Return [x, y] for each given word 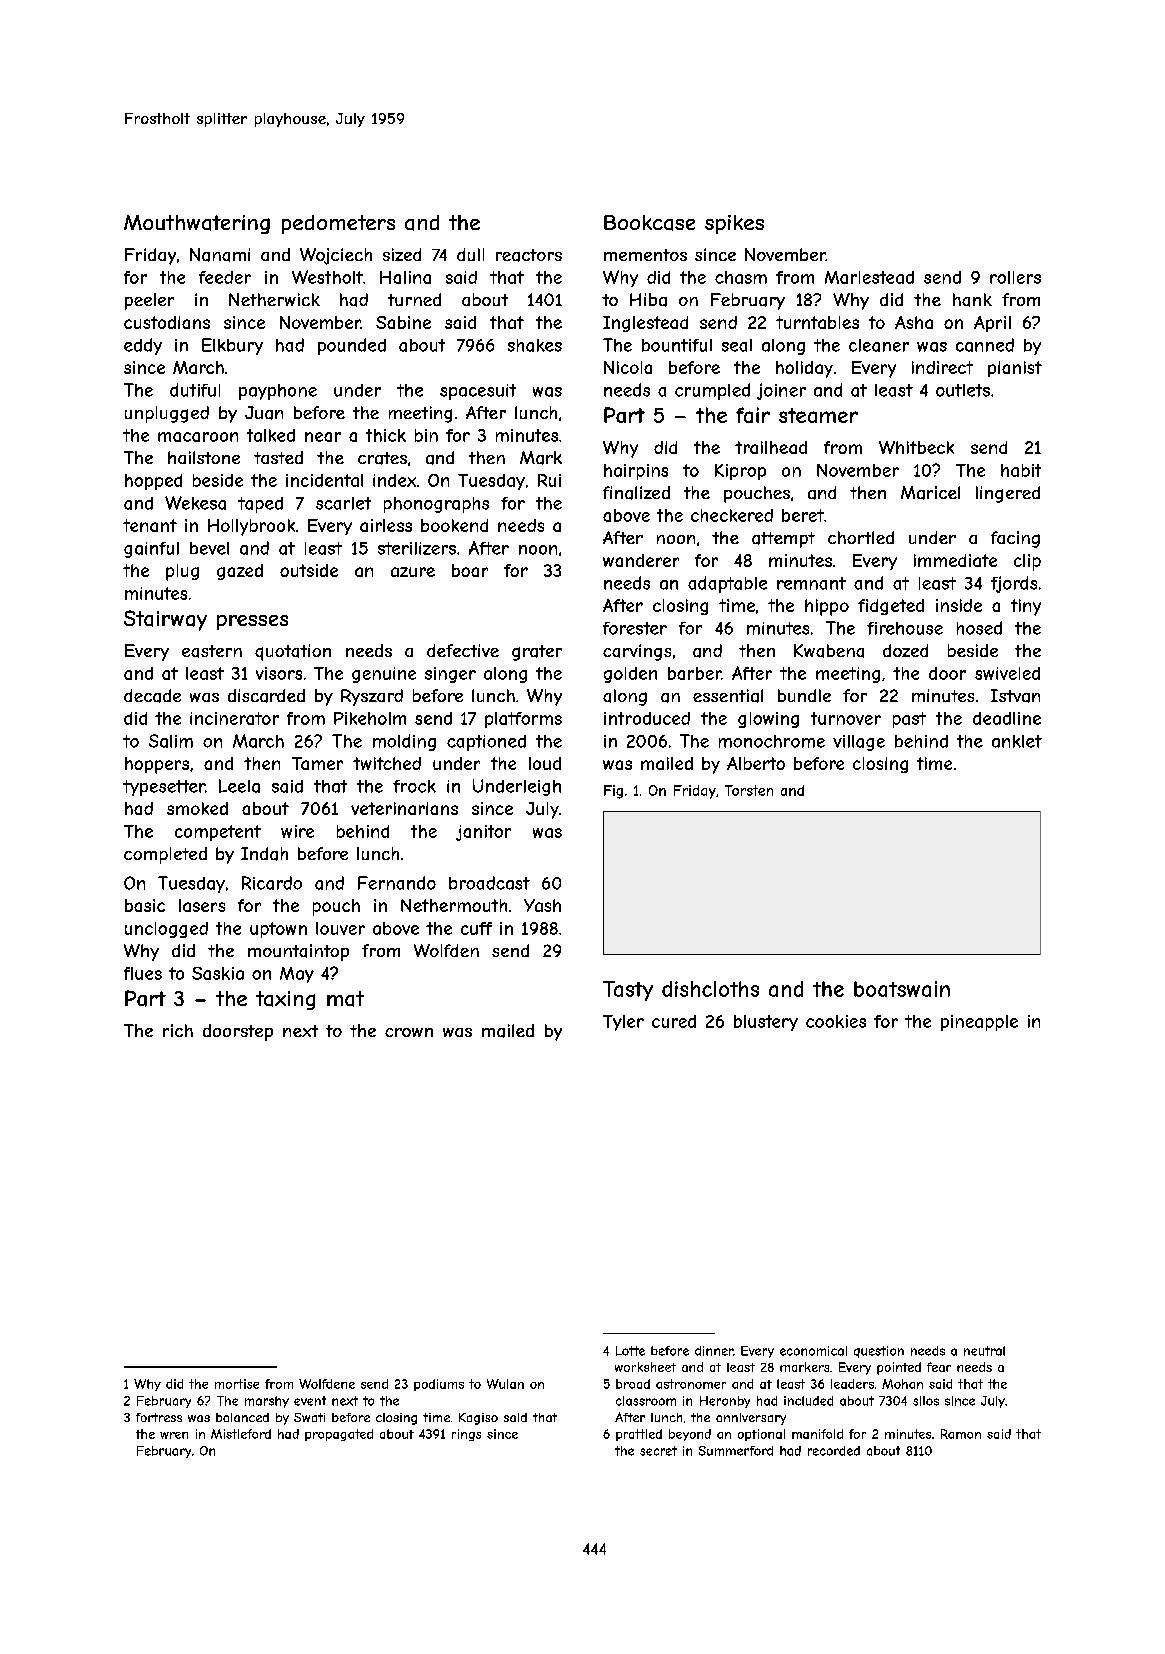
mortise [237, 1384]
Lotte [630, 1351]
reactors [529, 255]
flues [143, 973]
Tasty [628, 991]
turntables [817, 322]
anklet [1017, 741]
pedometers [338, 224]
